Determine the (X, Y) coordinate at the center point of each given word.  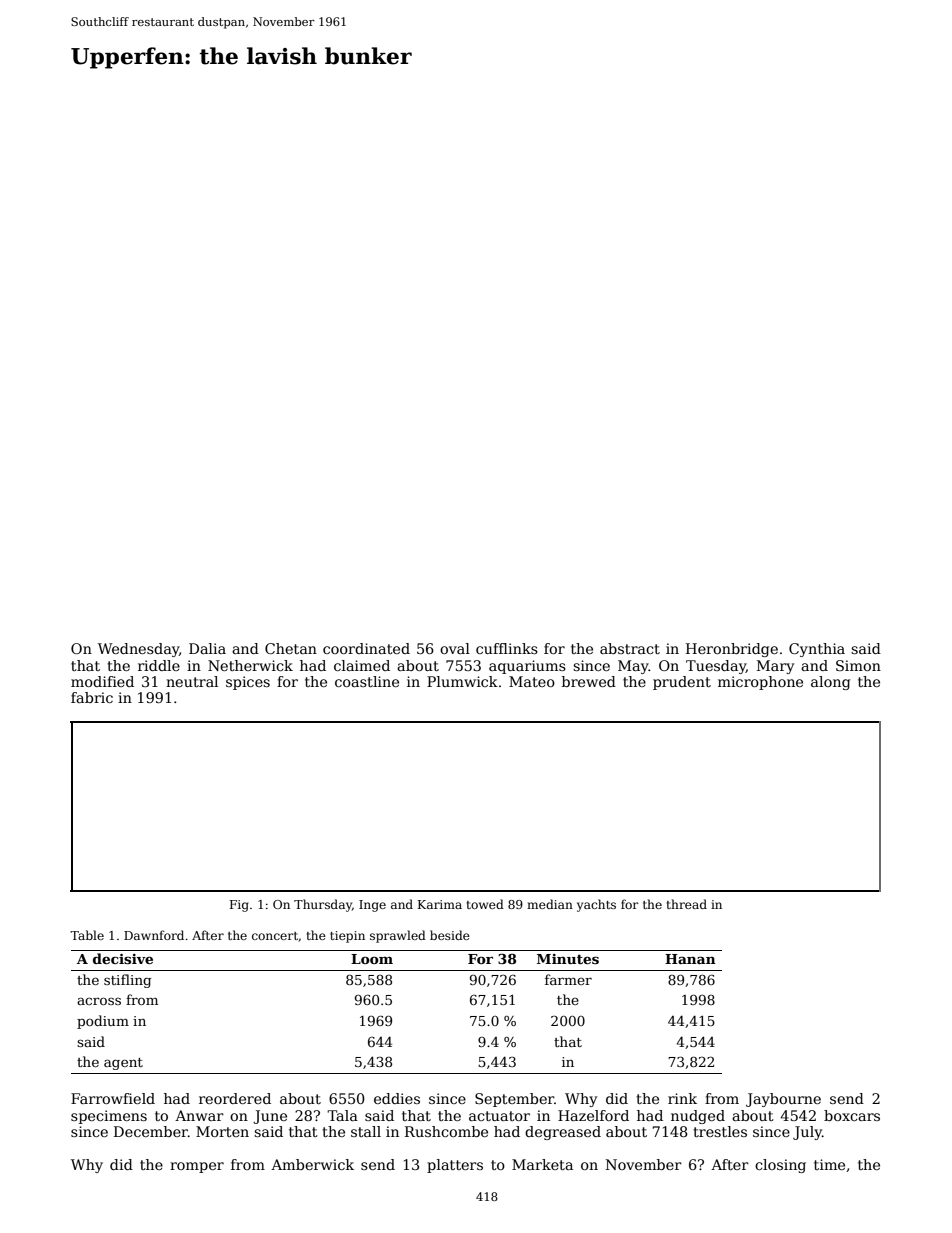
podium (103, 1022)
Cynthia (817, 650)
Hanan (690, 959)
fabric (92, 697)
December (151, 1131)
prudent (682, 683)
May (633, 667)
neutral (192, 681)
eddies (397, 1098)
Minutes (568, 959)
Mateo (532, 681)
